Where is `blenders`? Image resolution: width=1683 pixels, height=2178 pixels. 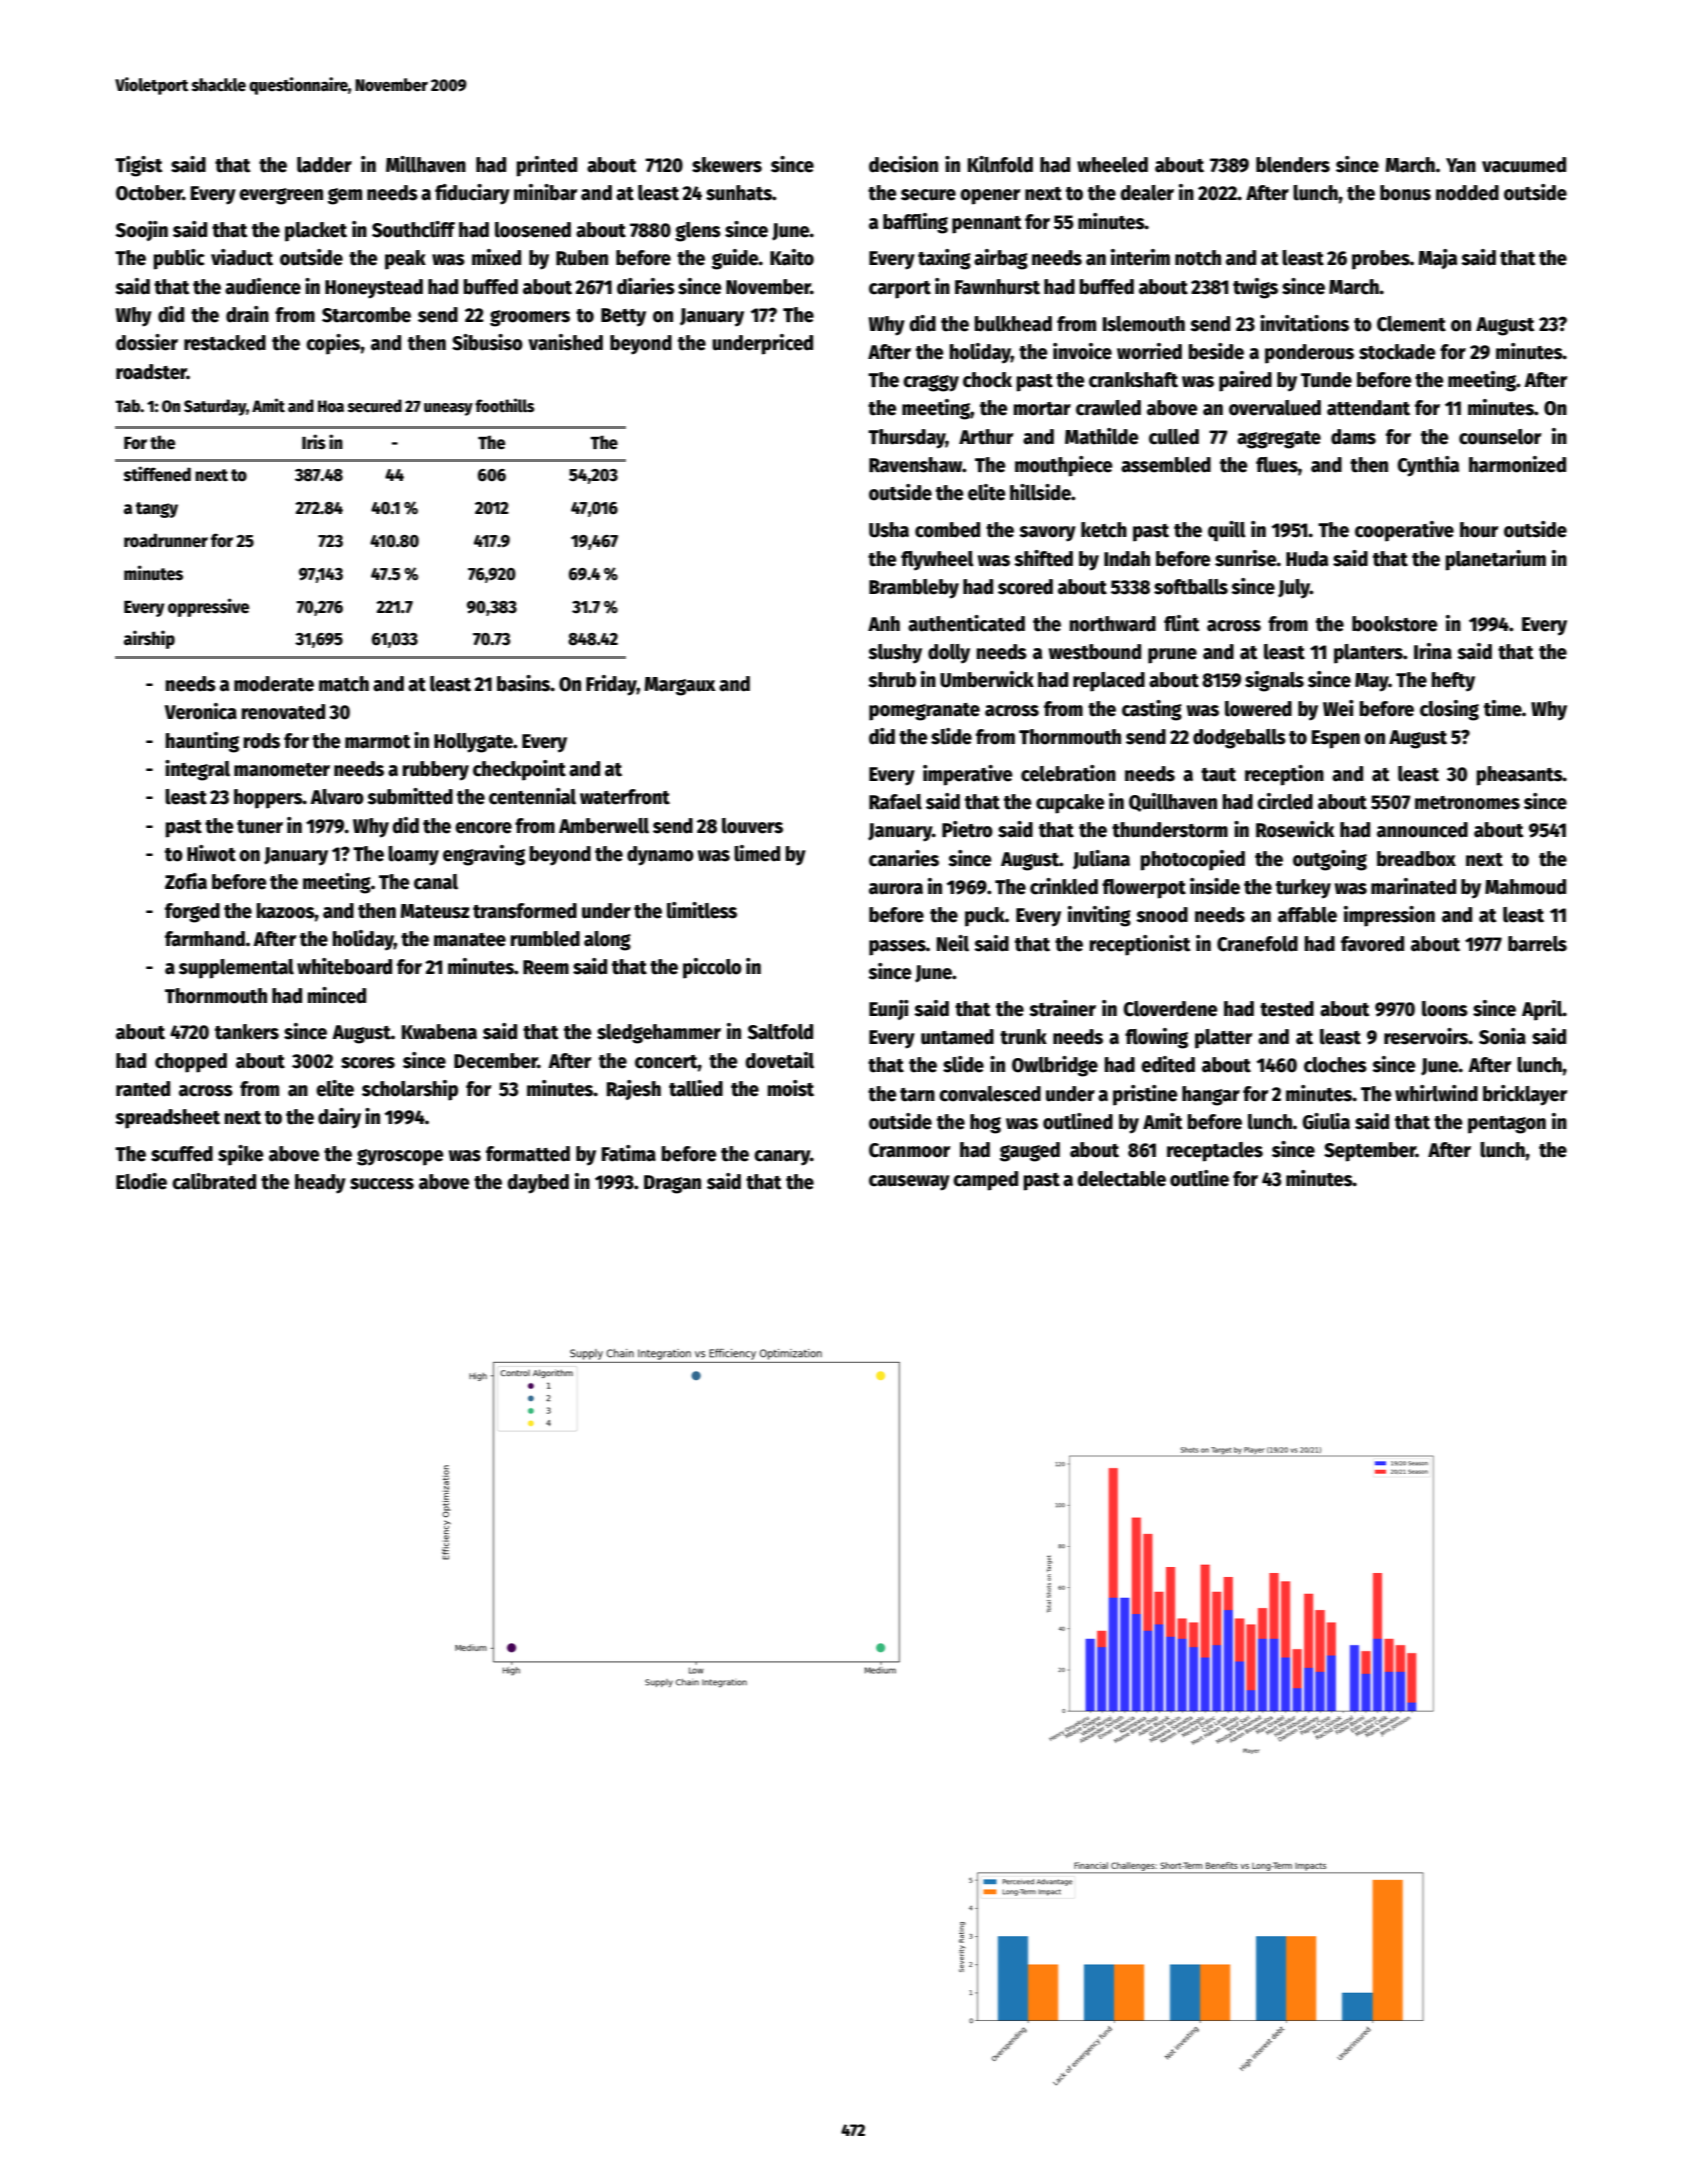 blenders is located at coordinates (1293, 165).
